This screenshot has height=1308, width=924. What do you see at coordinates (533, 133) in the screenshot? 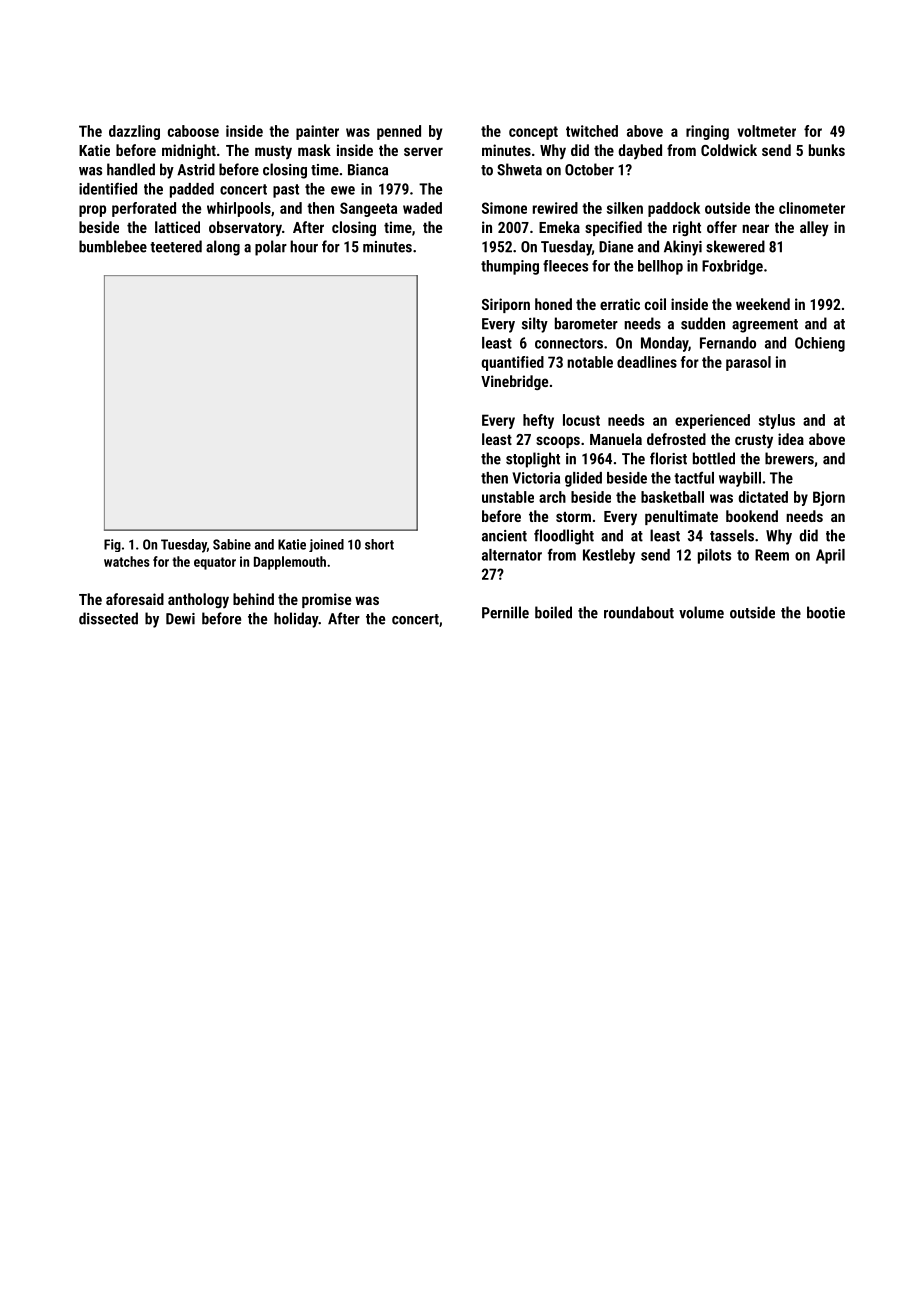
I see `concept` at bounding box center [533, 133].
